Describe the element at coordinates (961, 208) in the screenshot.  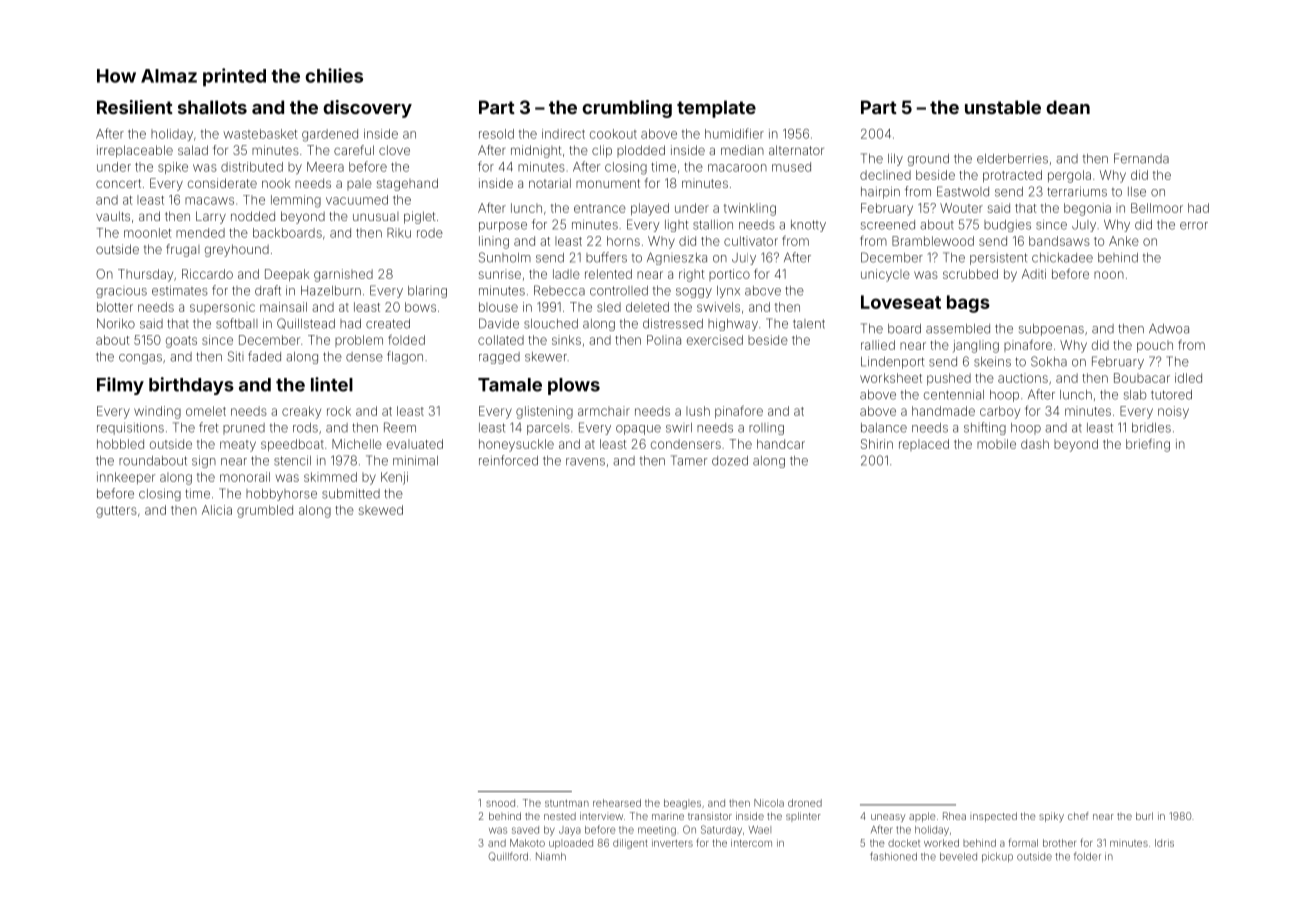
I see `Wouter` at that location.
